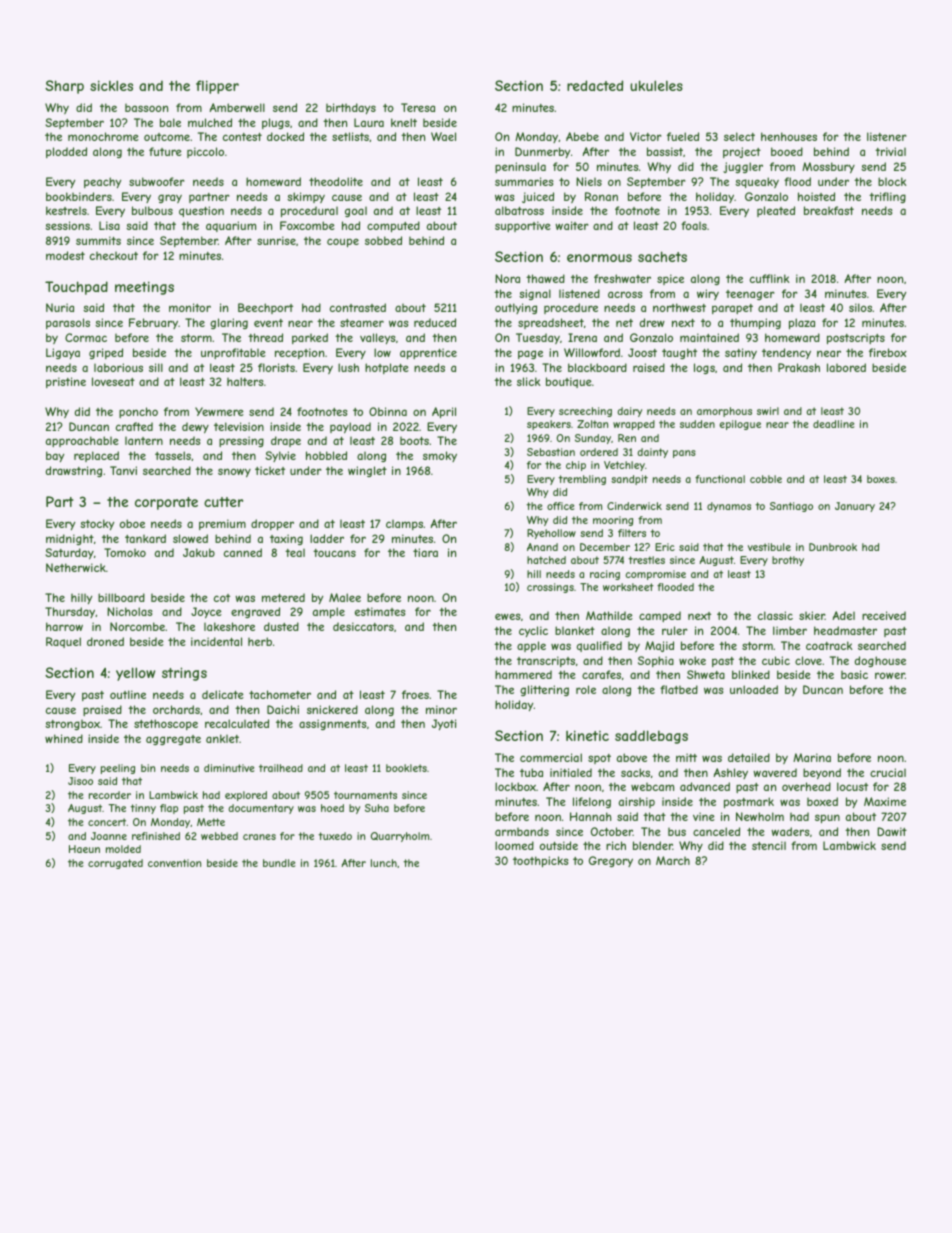 The width and height of the screenshot is (952, 1233). What do you see at coordinates (595, 85) in the screenshot?
I see `redacted` at bounding box center [595, 85].
